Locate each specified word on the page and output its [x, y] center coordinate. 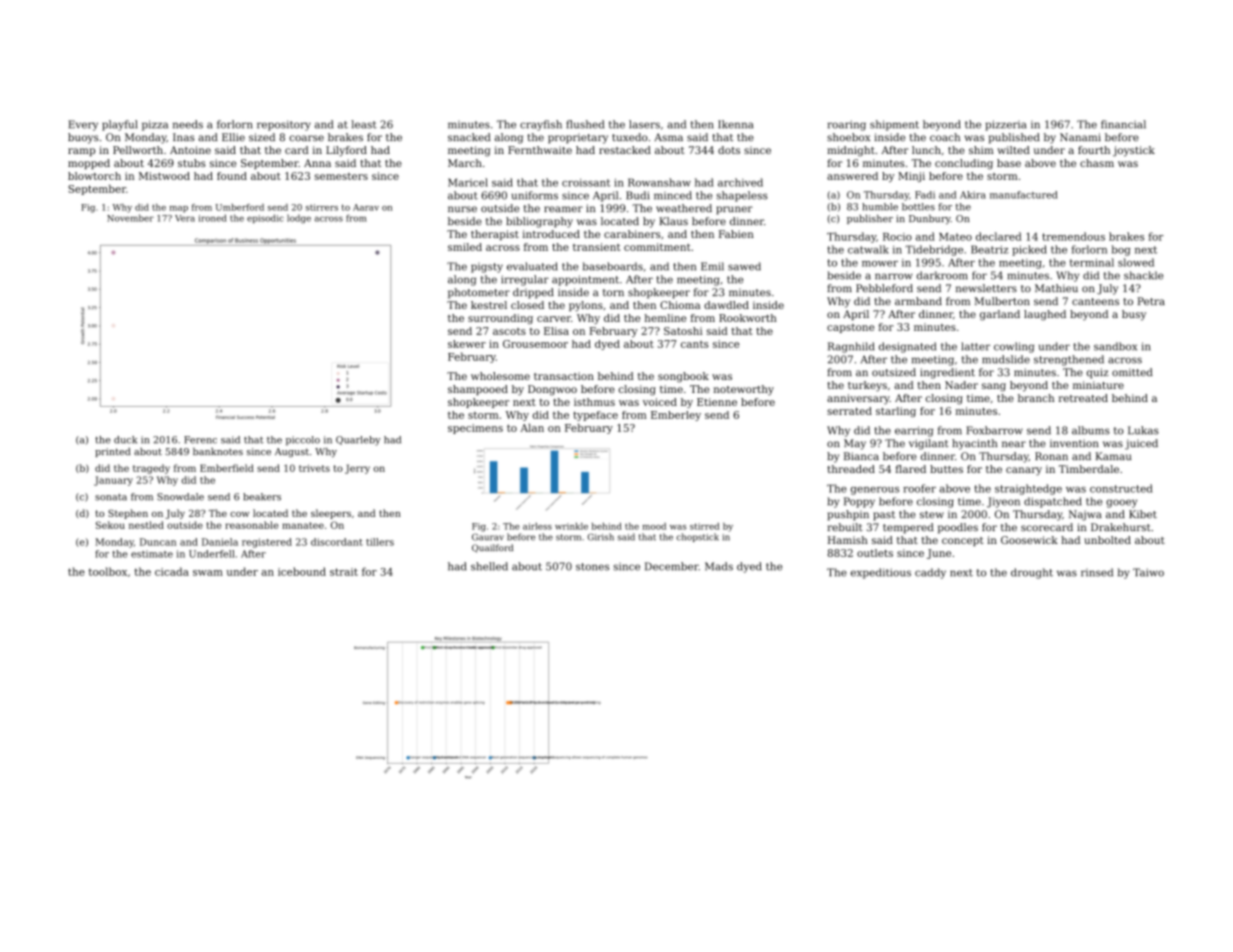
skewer [467, 344]
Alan [532, 428]
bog [1121, 250]
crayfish [541, 125]
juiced [1141, 444]
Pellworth [138, 150]
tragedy [151, 469]
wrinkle [571, 526]
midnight [851, 151]
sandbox [1115, 346]
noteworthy [744, 390]
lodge [299, 219]
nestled [146, 525]
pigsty [487, 268]
